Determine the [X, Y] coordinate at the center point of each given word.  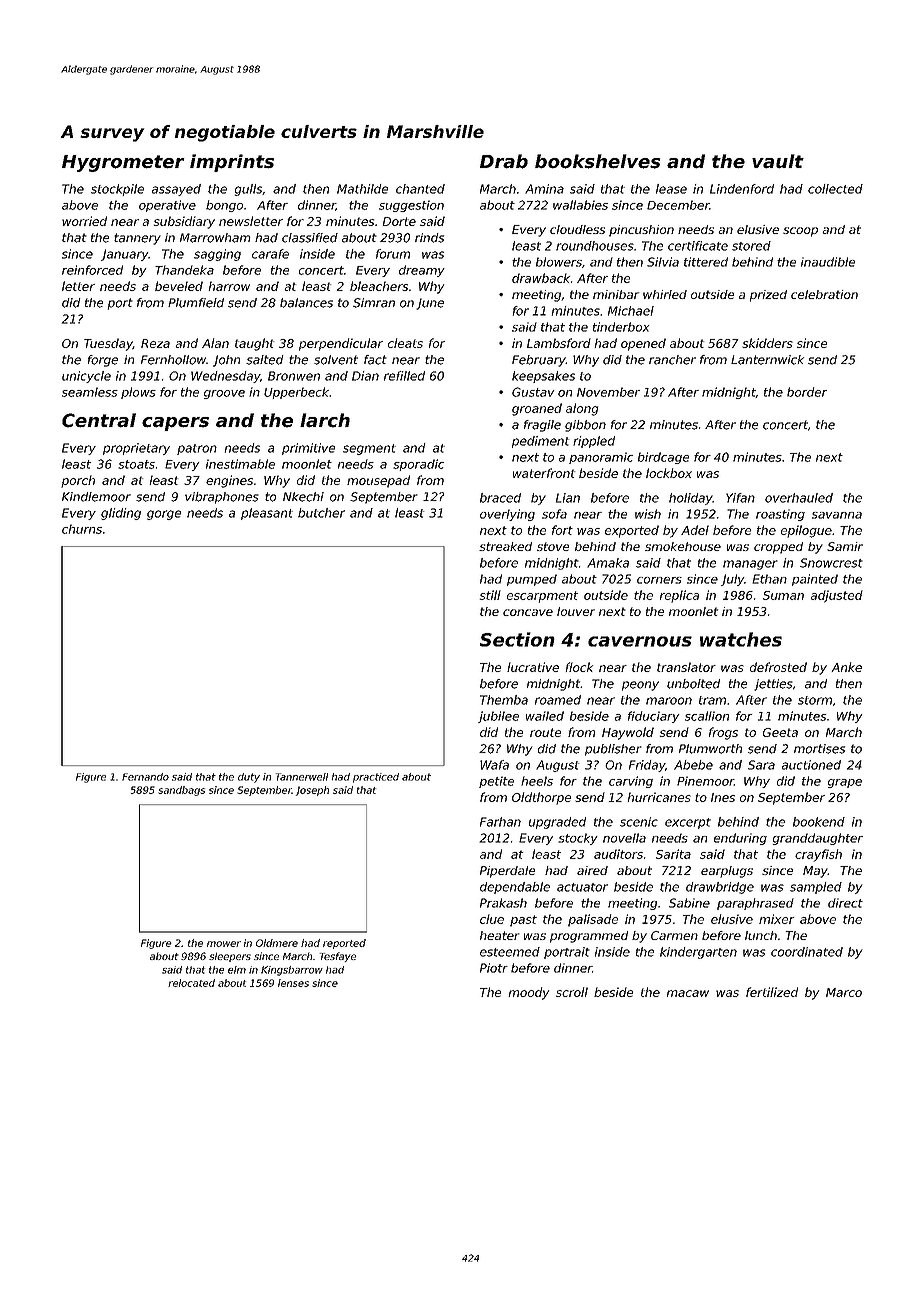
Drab [504, 161]
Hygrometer [123, 163]
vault [778, 161]
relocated [191, 983]
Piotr [494, 968]
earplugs [727, 872]
